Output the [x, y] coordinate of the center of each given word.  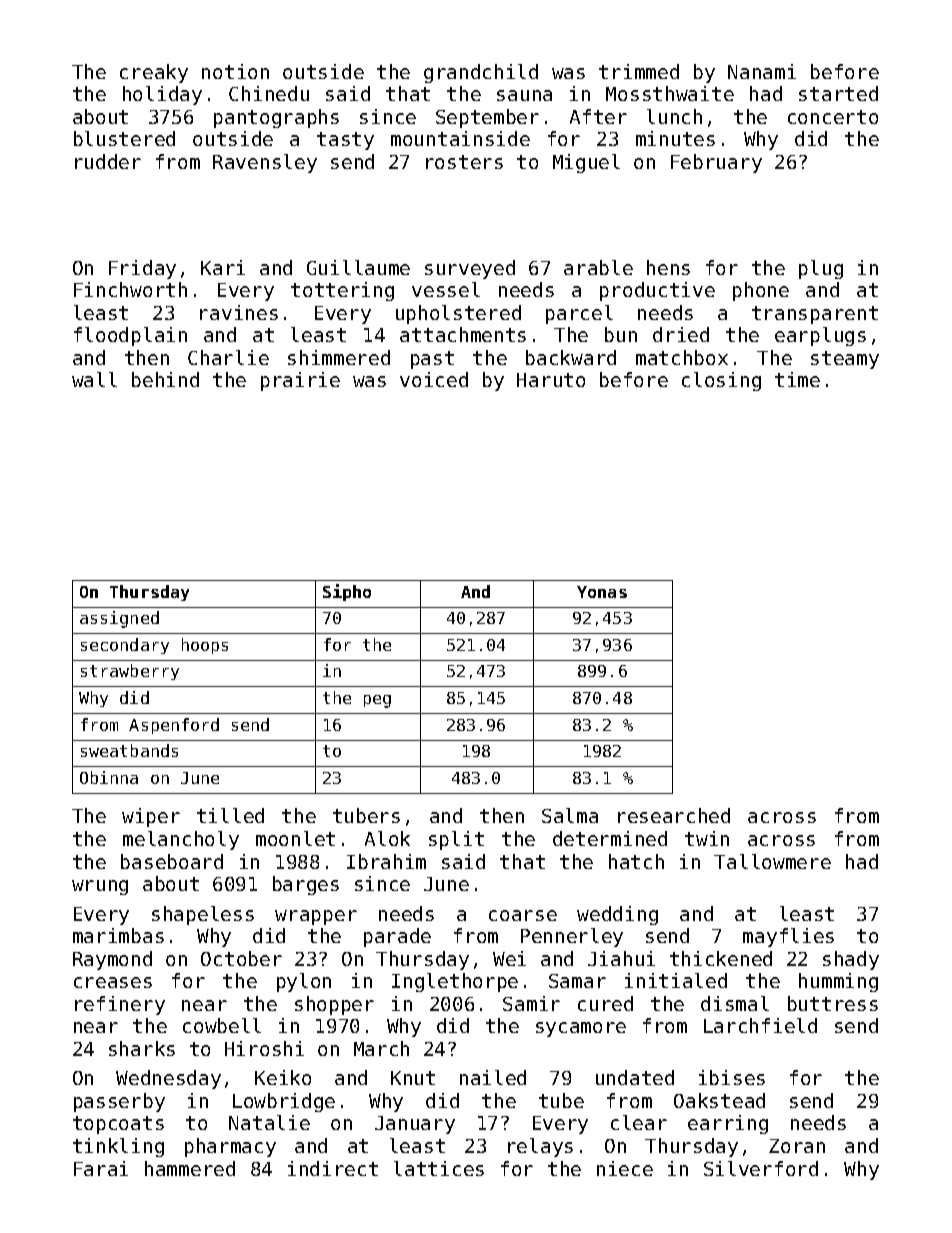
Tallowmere [772, 861]
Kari [223, 267]
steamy [845, 360]
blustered [124, 138]
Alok [387, 838]
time [797, 379]
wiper [151, 817]
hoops [205, 646]
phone [761, 291]
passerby [119, 1102]
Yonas [602, 592]
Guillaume [358, 267]
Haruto [551, 380]
